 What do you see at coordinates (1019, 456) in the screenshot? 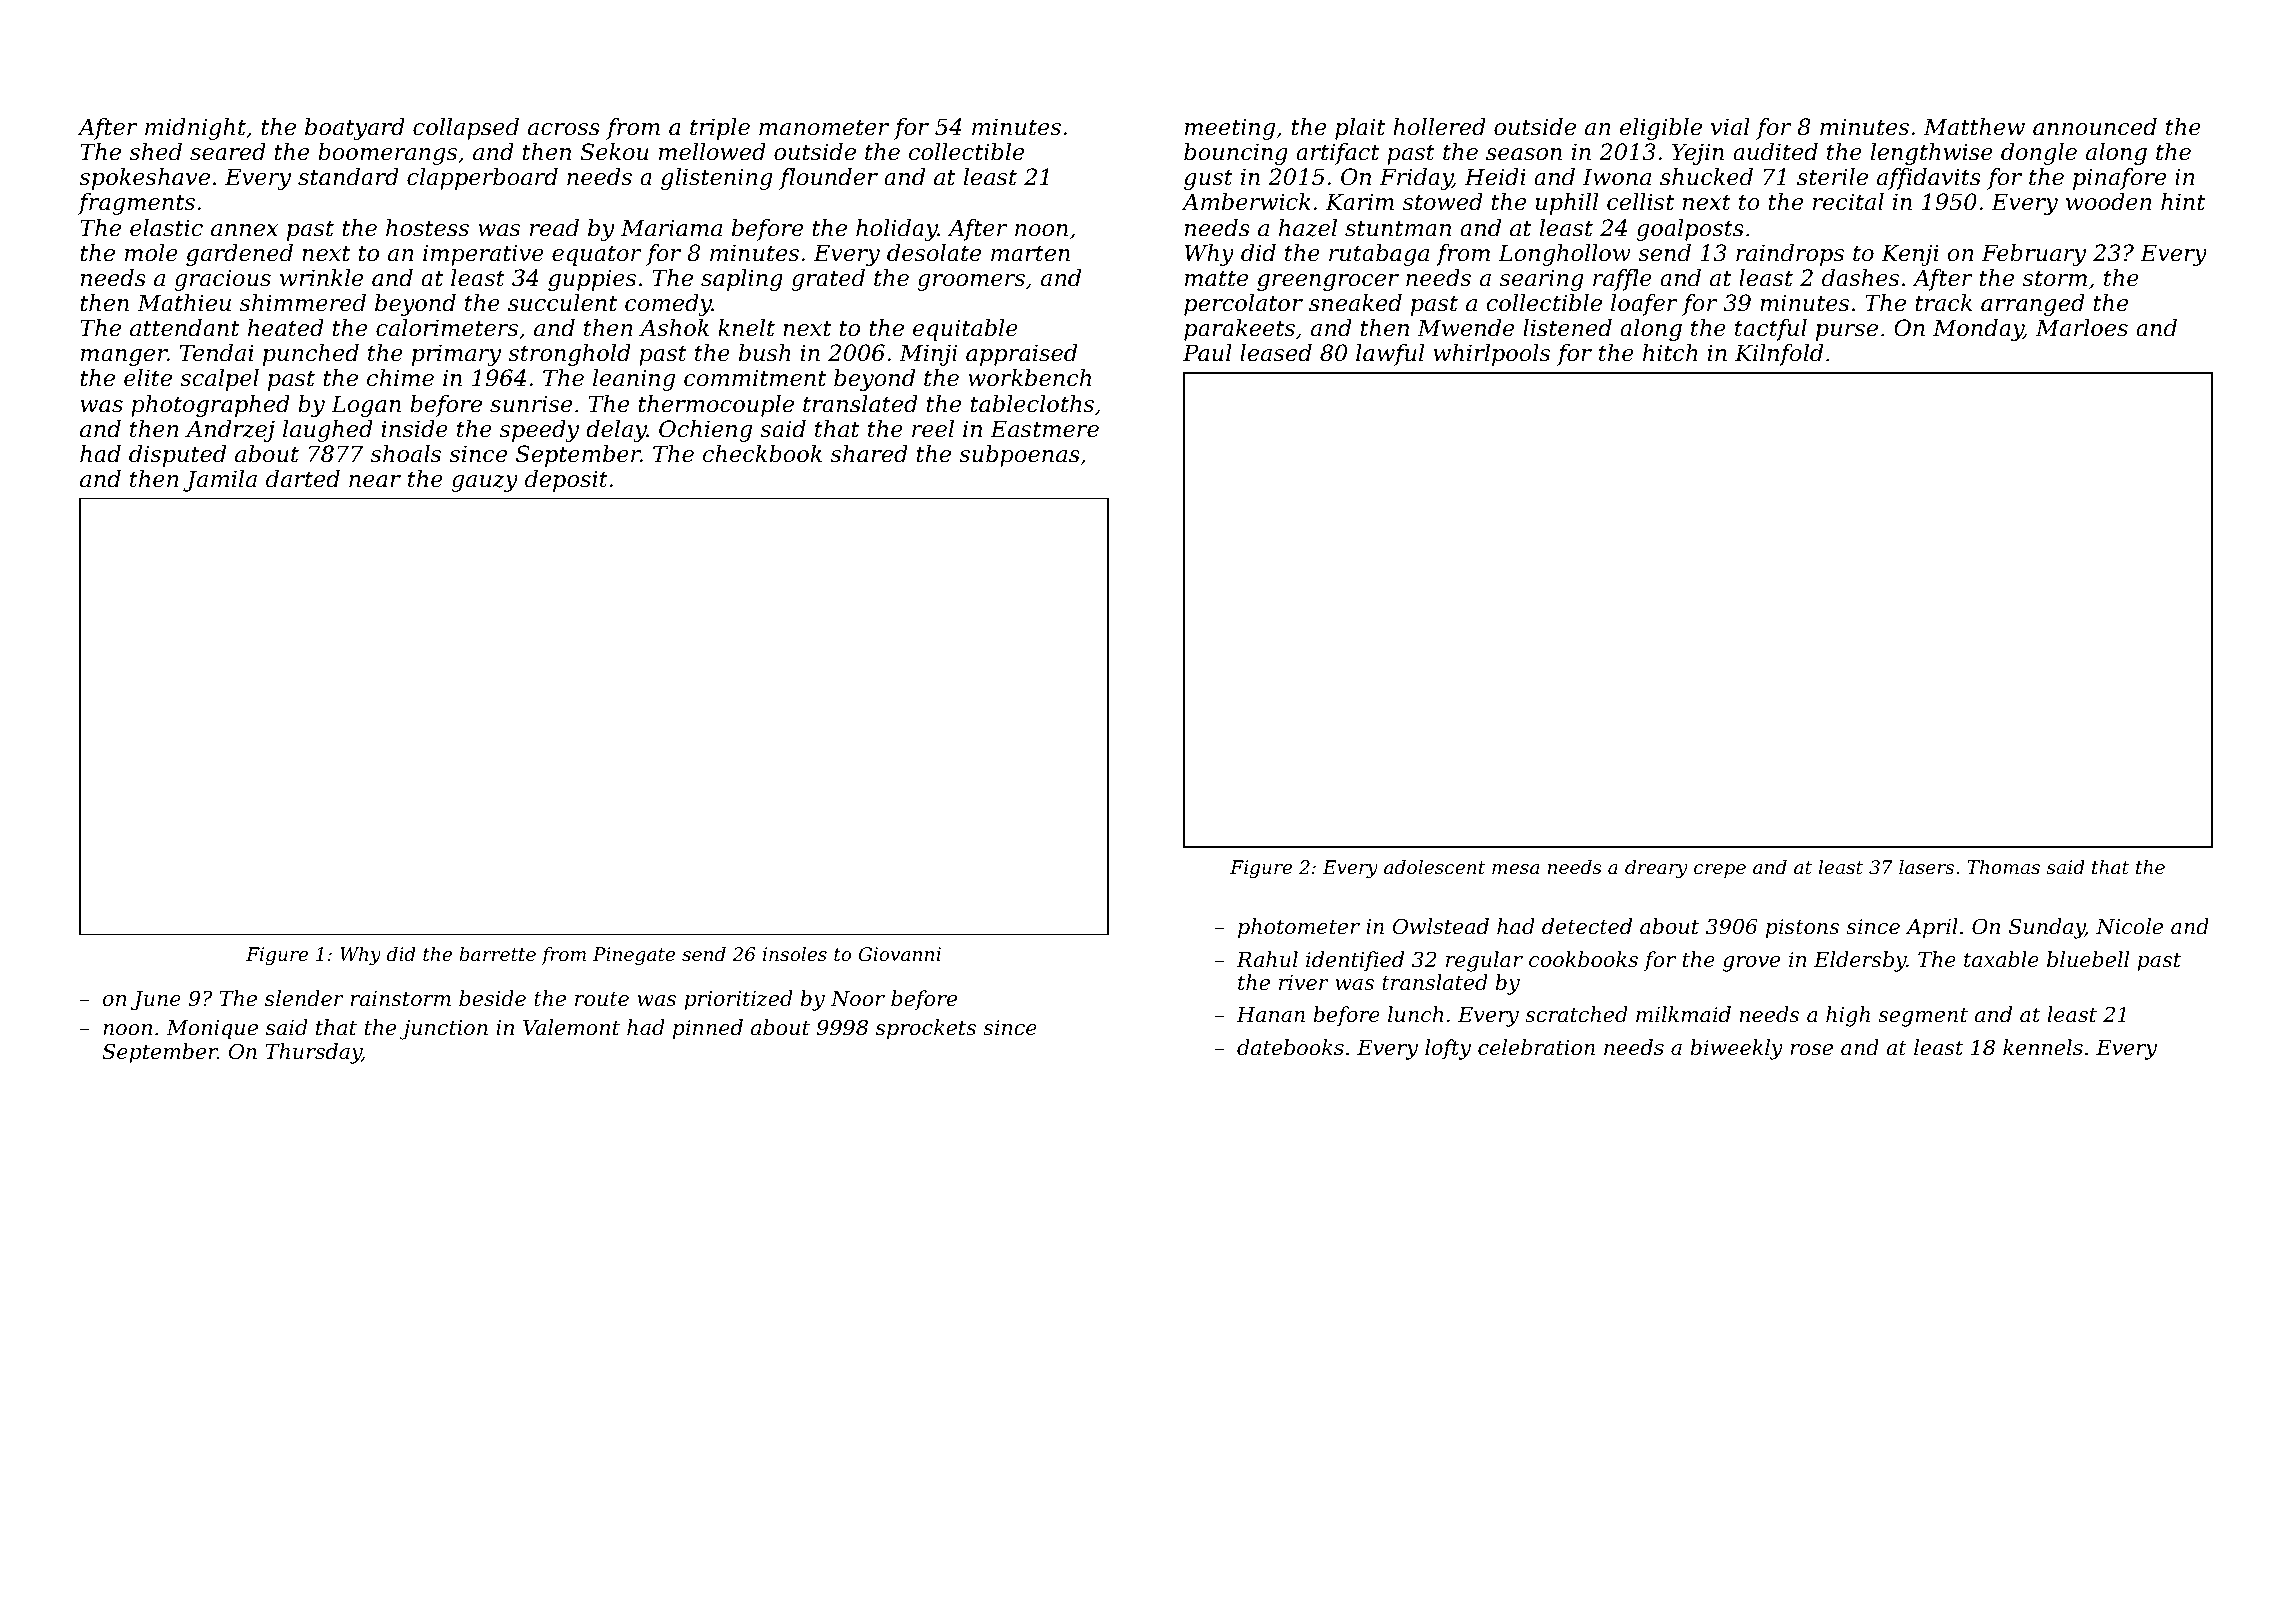
I see `subpoenas` at bounding box center [1019, 456].
